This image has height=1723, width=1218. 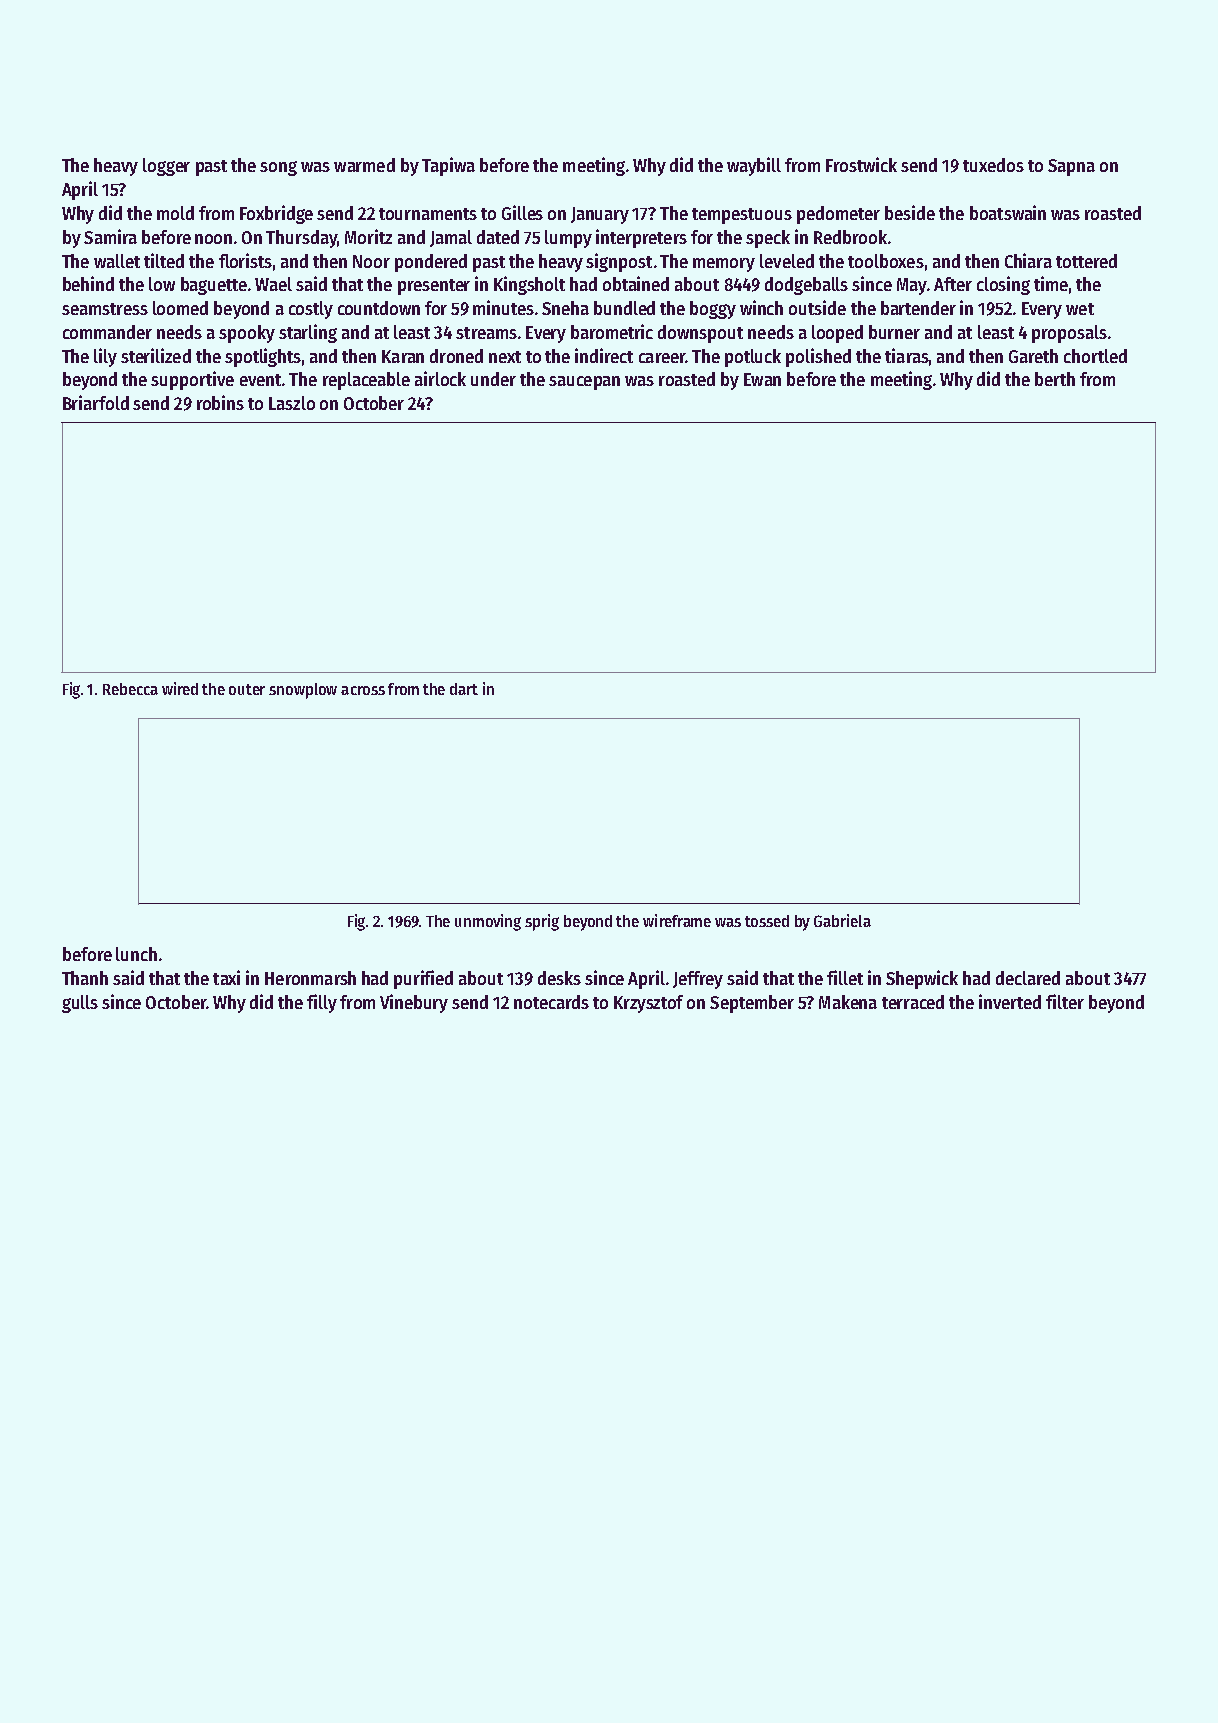 What do you see at coordinates (464, 689) in the image?
I see `dart` at bounding box center [464, 689].
